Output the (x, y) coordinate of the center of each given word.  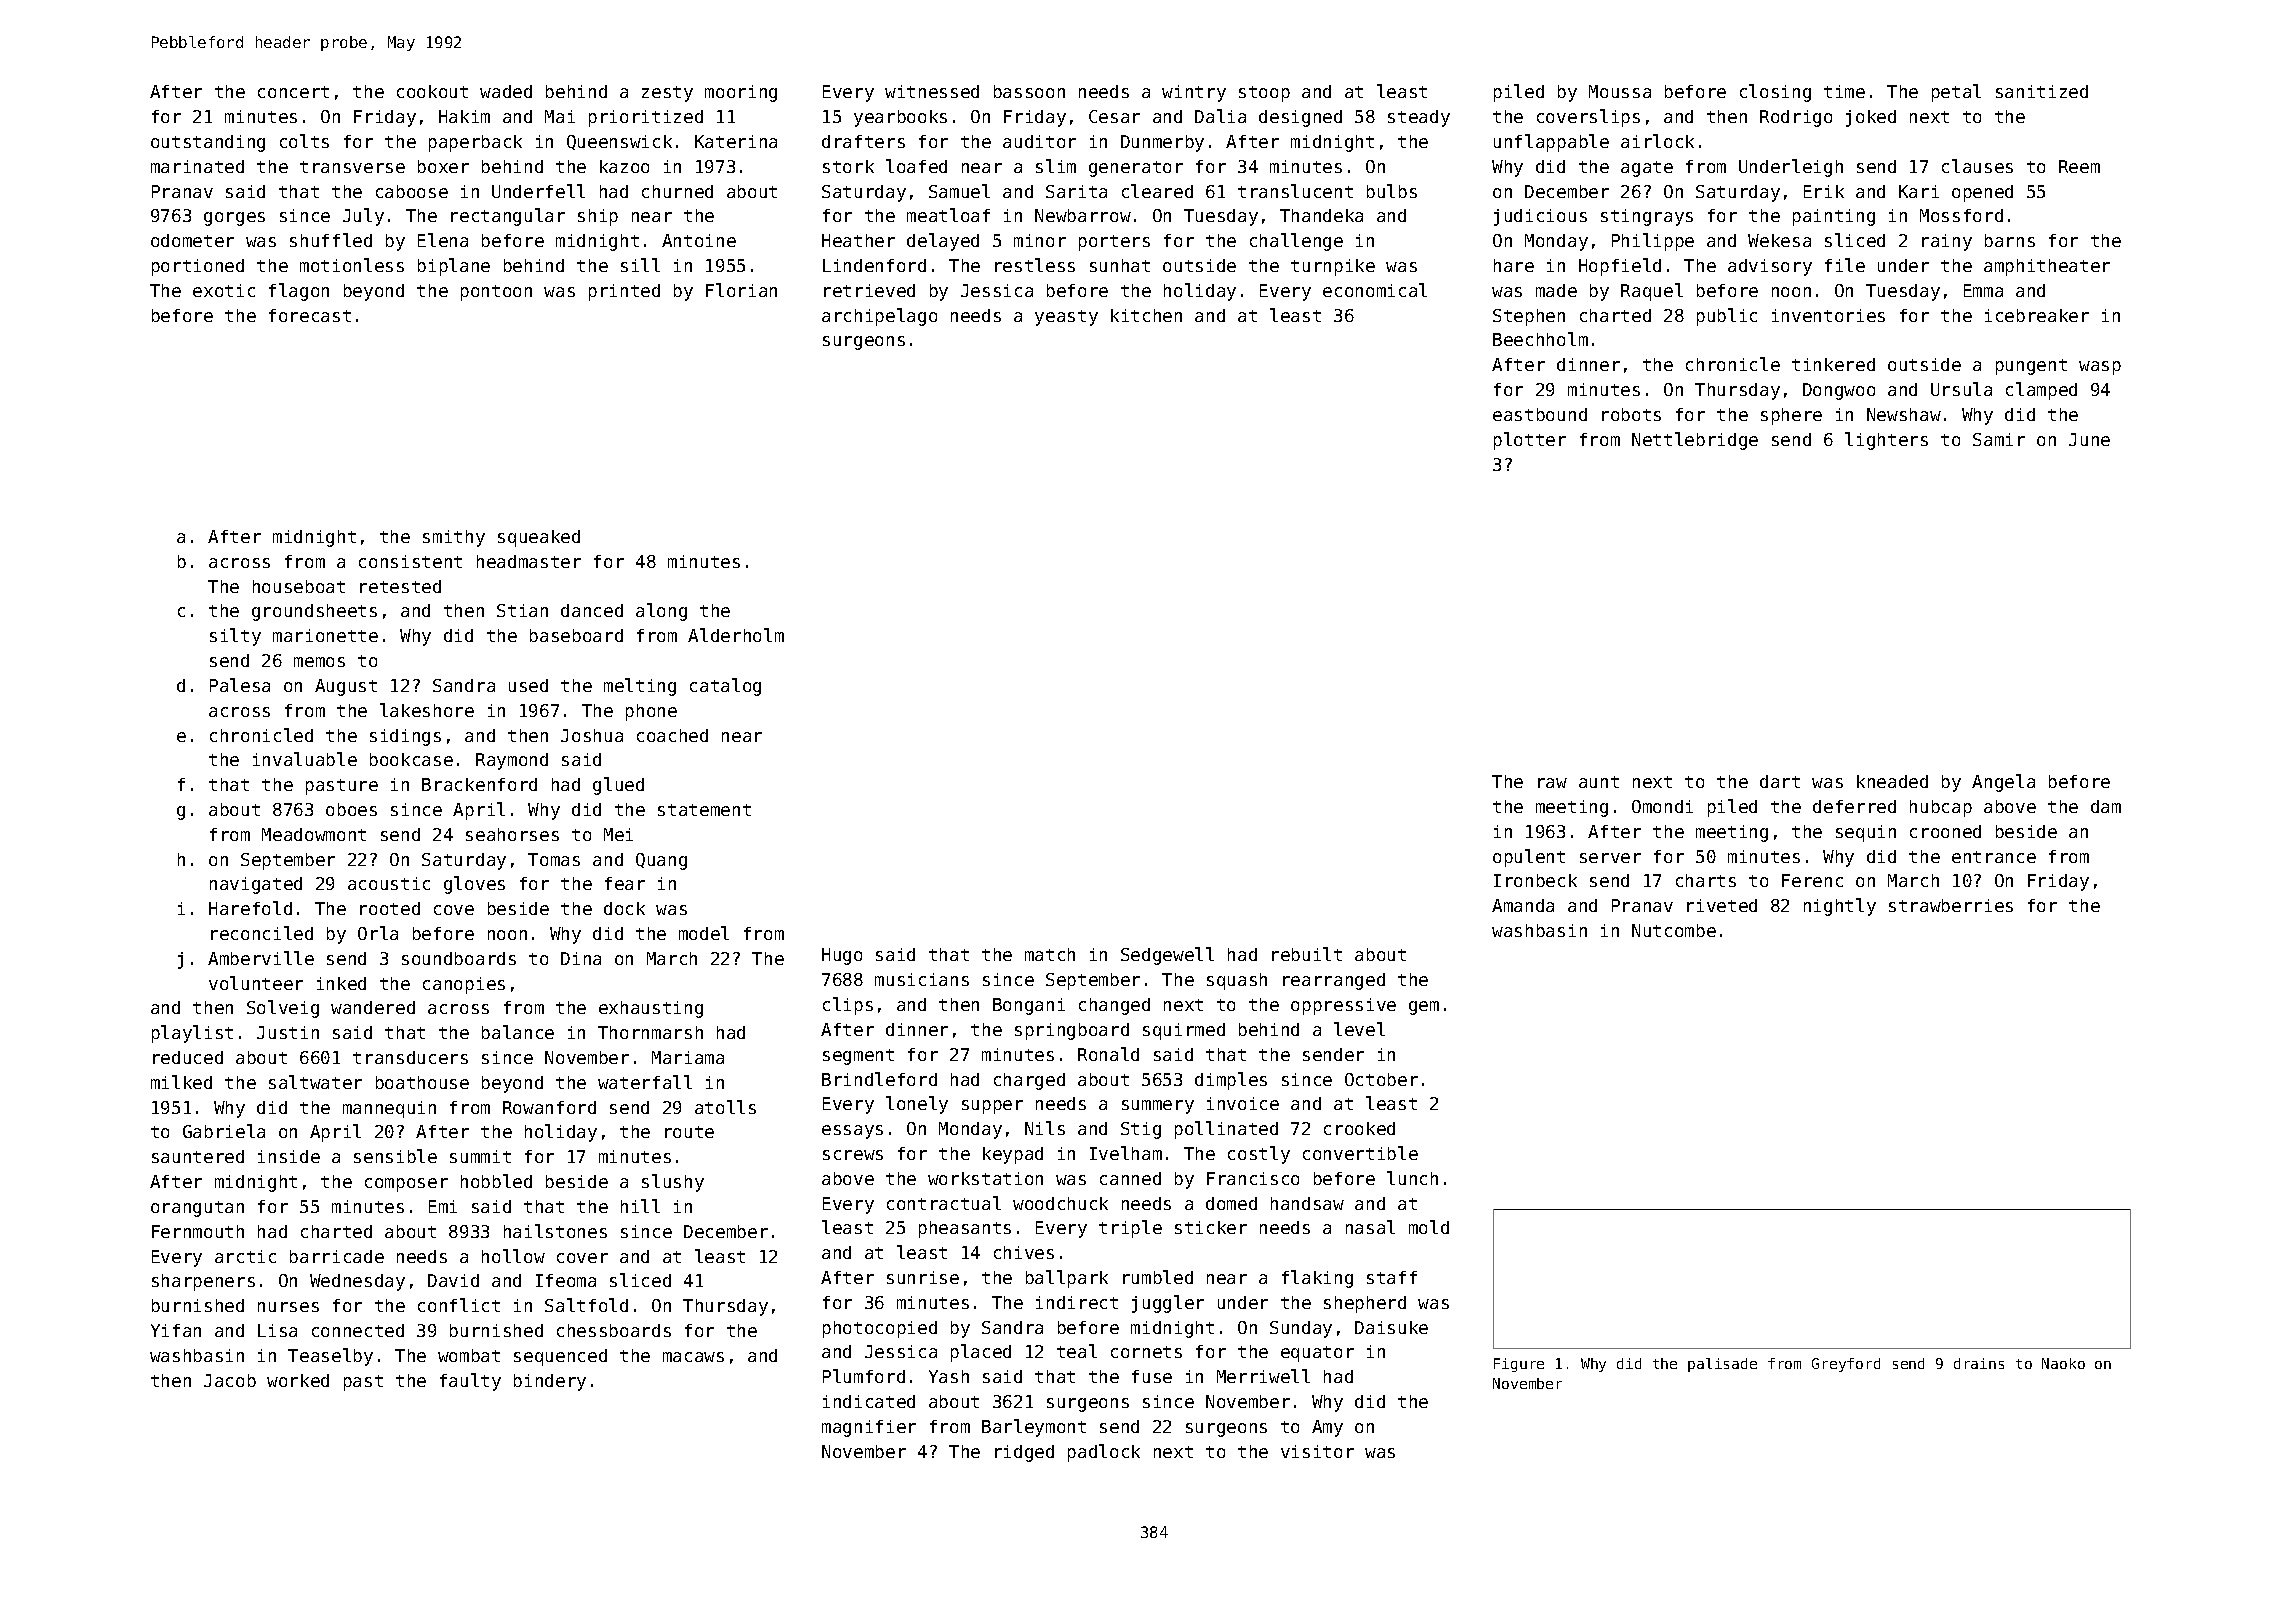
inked (341, 983)
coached (672, 735)
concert (293, 92)
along (661, 612)
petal (1956, 93)
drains (1979, 1363)
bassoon (1029, 91)
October (1381, 1079)
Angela (2003, 783)
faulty (470, 1382)
